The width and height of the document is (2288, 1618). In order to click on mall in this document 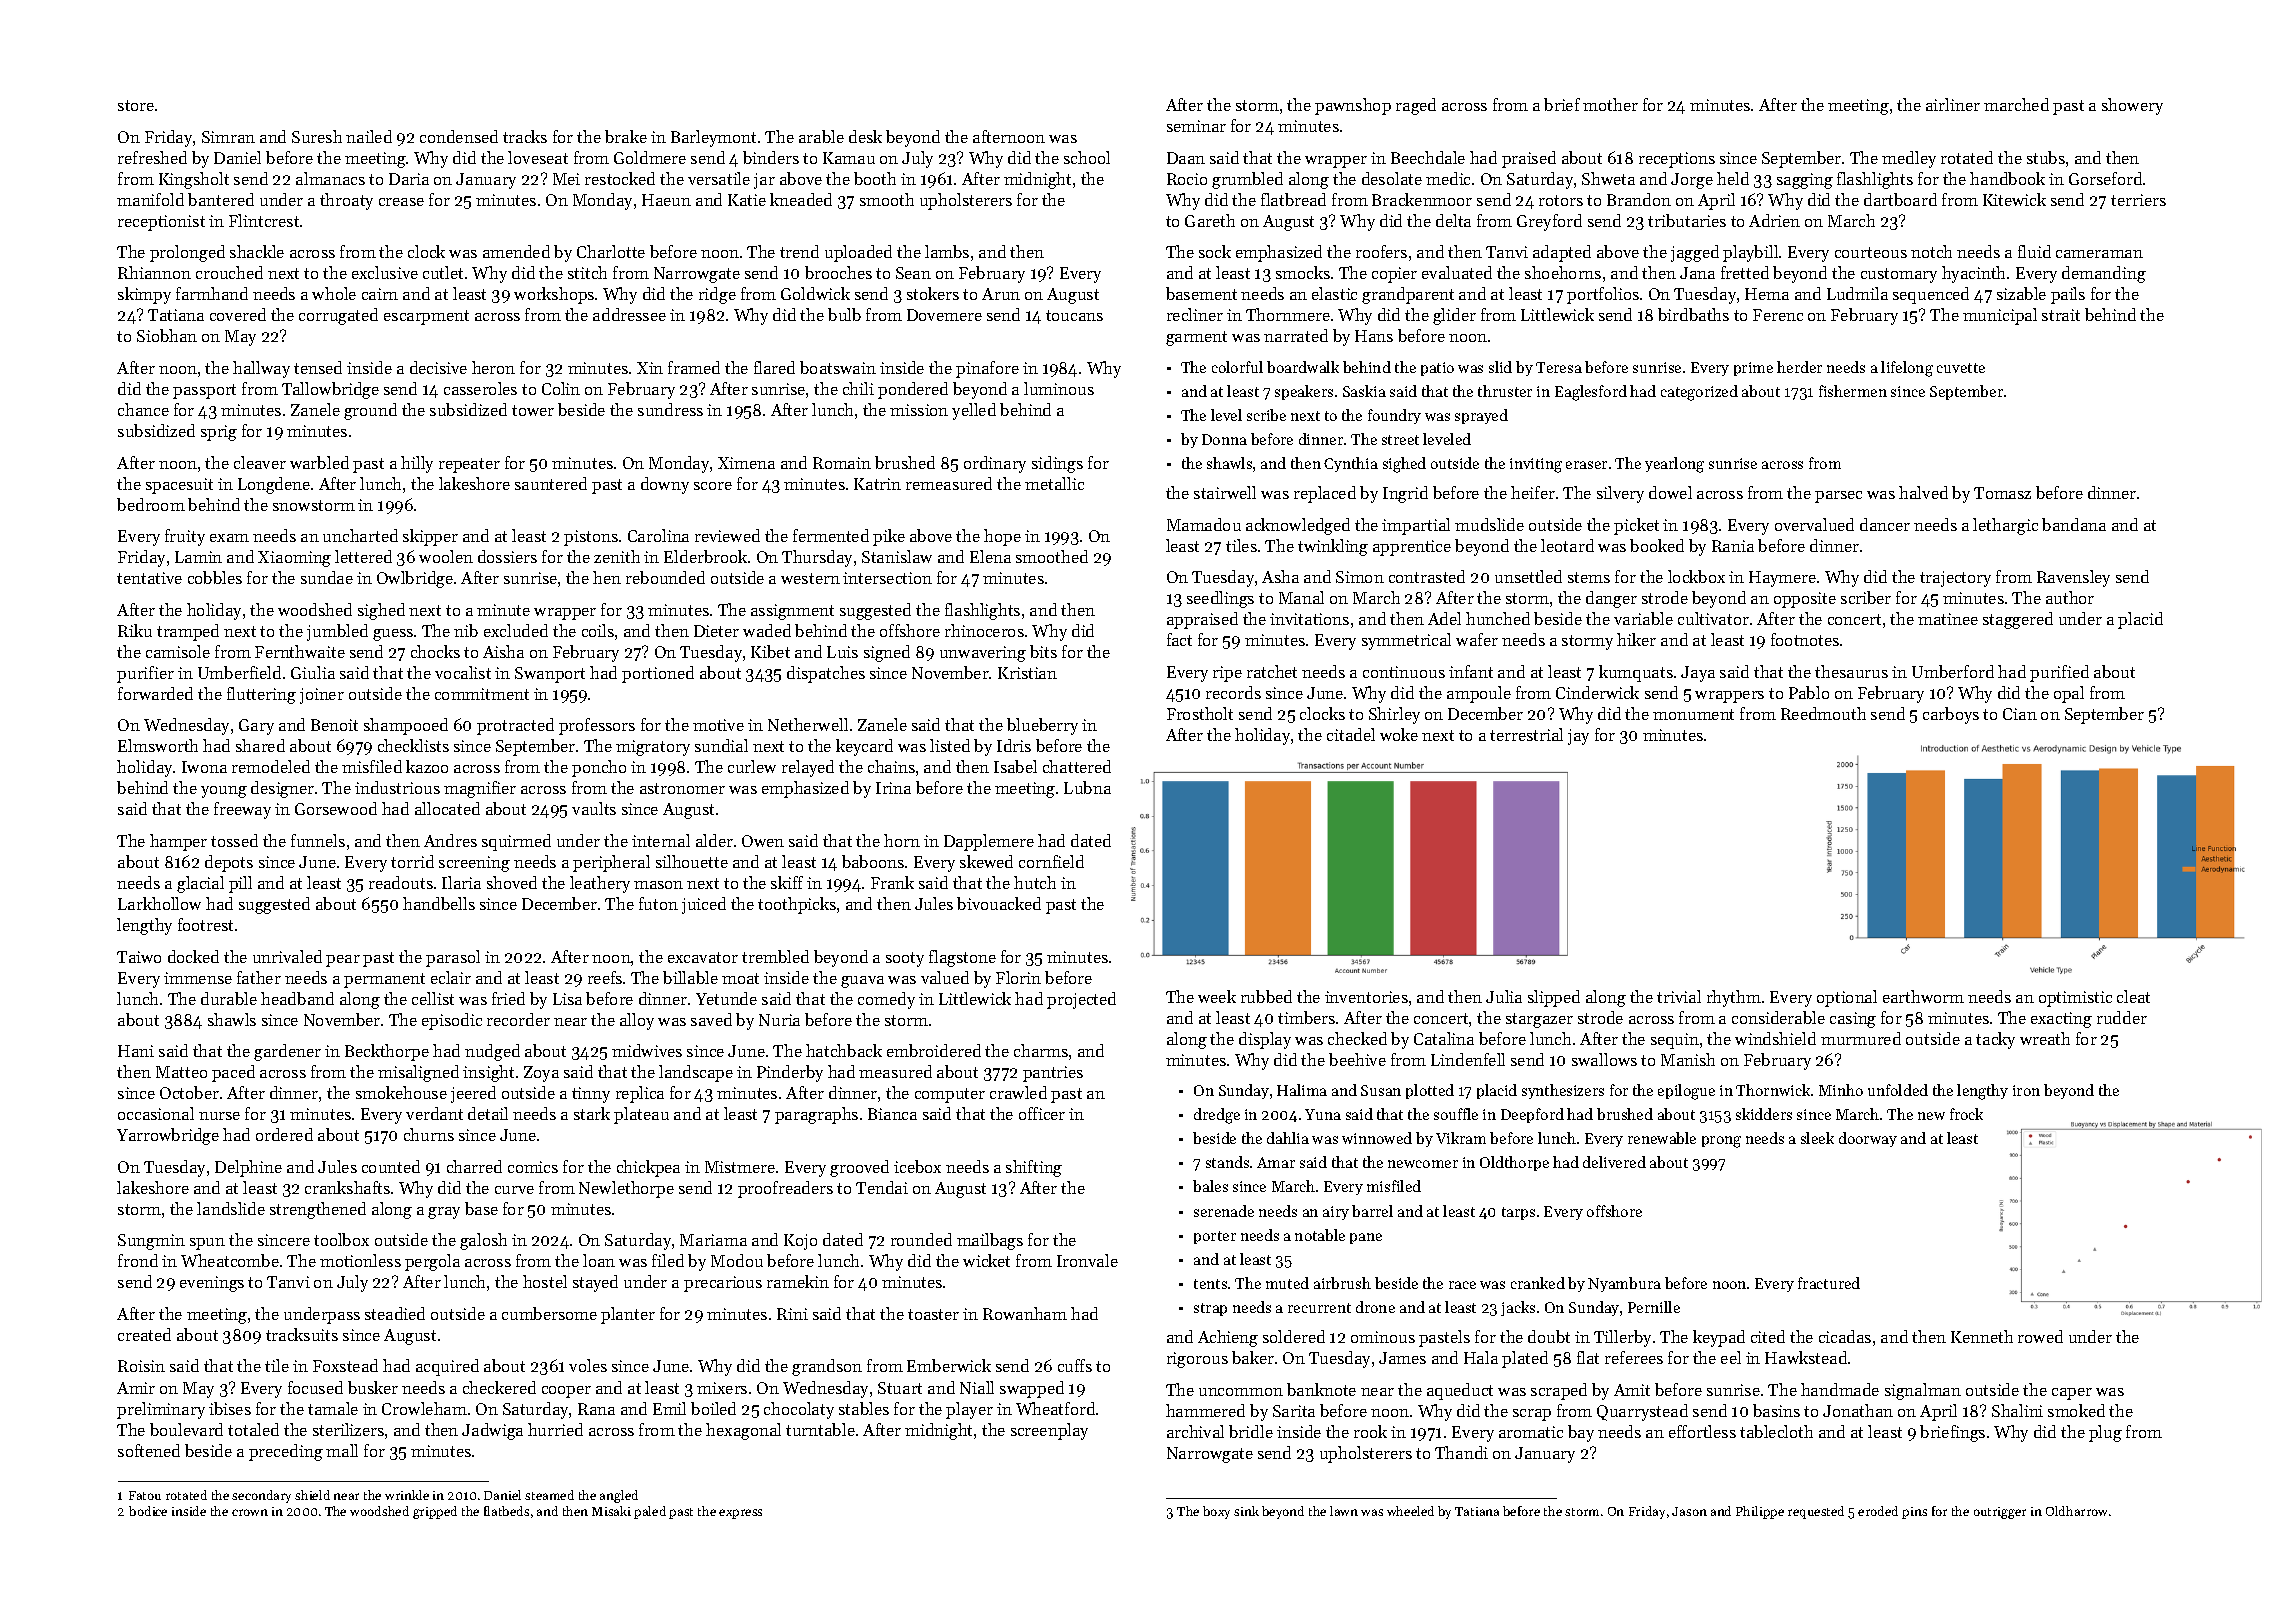, I will do `click(342, 1450)`.
